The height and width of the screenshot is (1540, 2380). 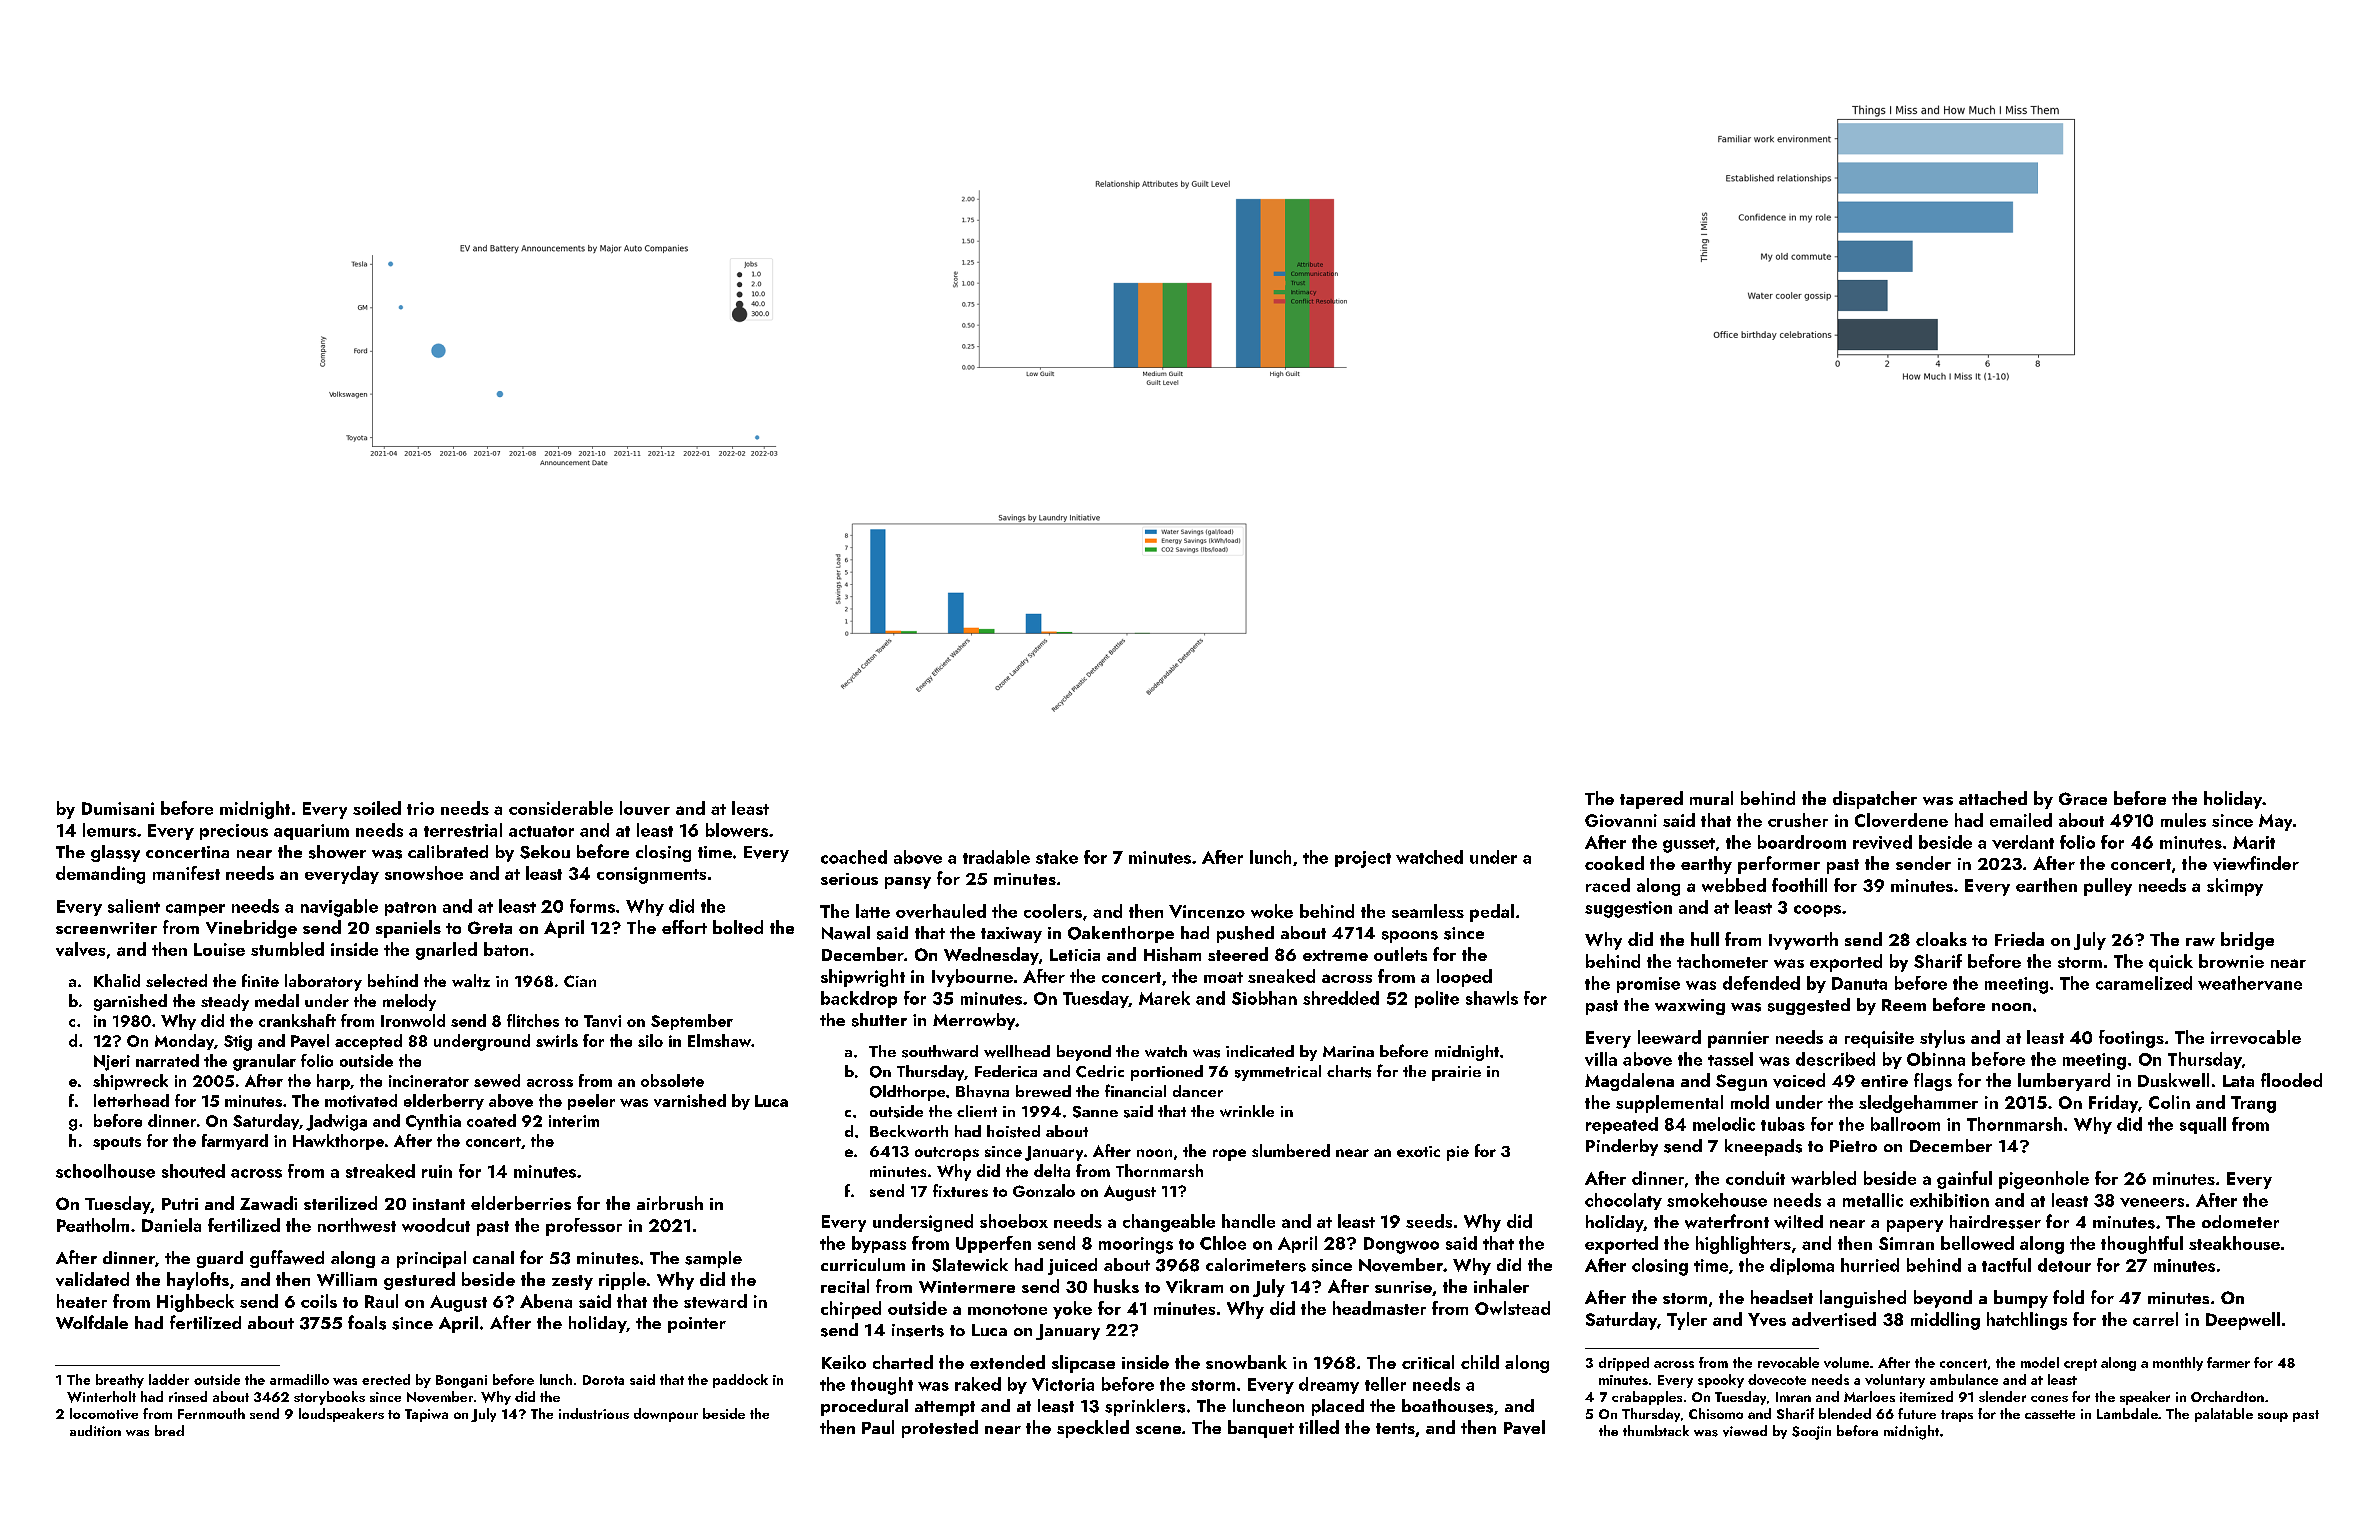 What do you see at coordinates (2152, 1202) in the screenshot?
I see `veneers` at bounding box center [2152, 1202].
